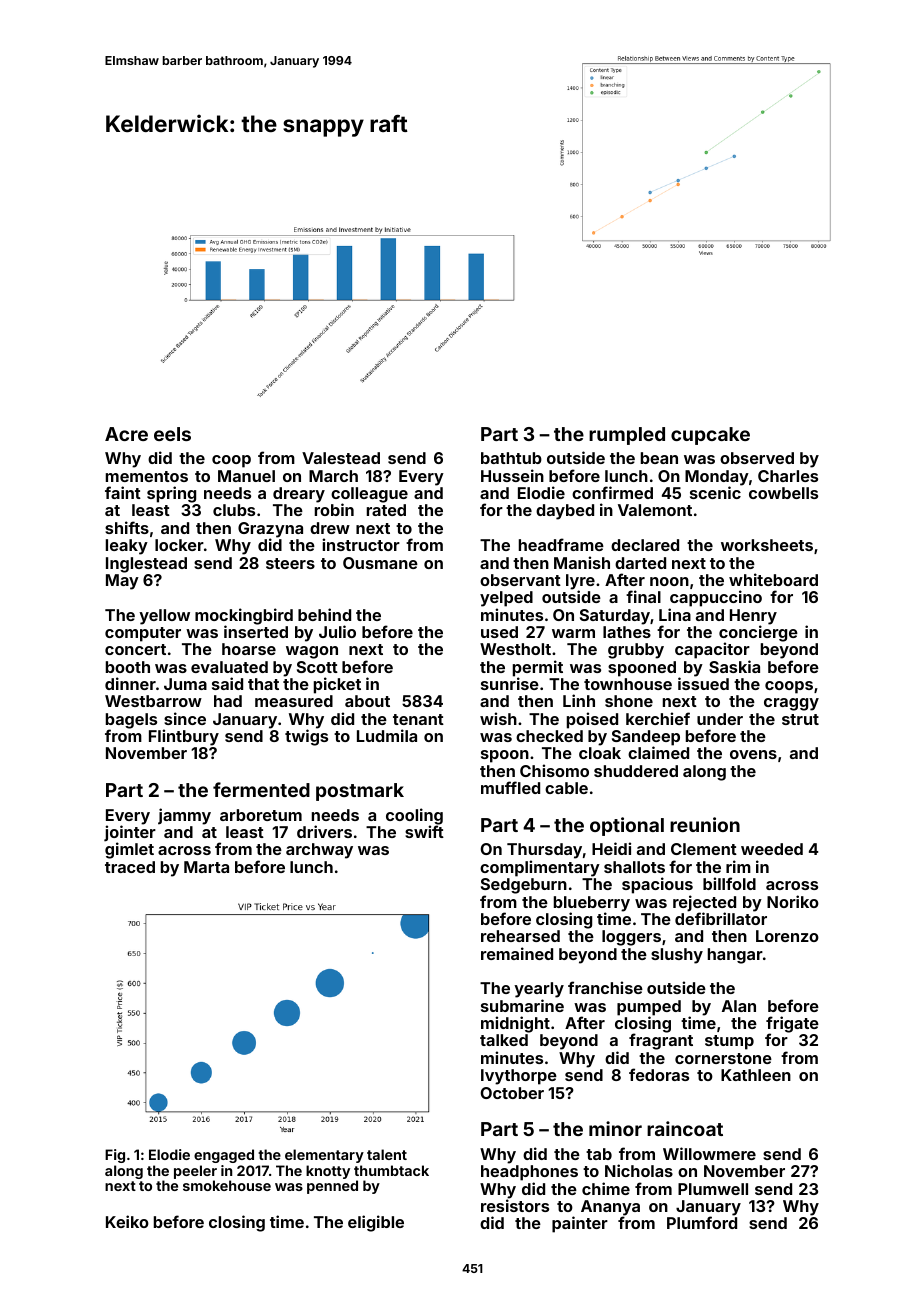  I want to click on behind, so click(324, 614).
